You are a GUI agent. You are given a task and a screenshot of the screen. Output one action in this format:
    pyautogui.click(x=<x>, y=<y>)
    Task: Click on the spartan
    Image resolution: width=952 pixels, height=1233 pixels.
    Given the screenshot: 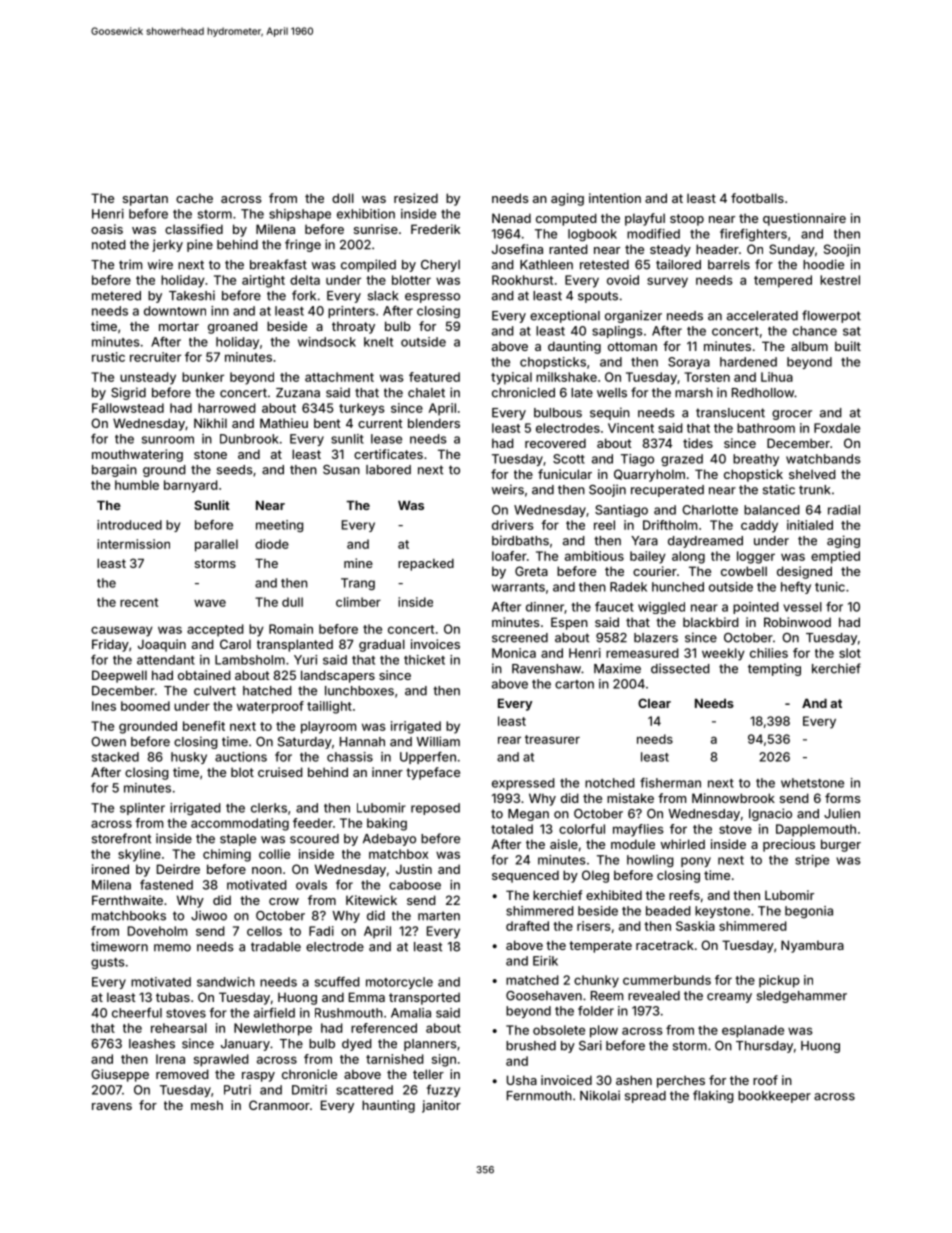 What is the action you would take?
    pyautogui.click(x=145, y=200)
